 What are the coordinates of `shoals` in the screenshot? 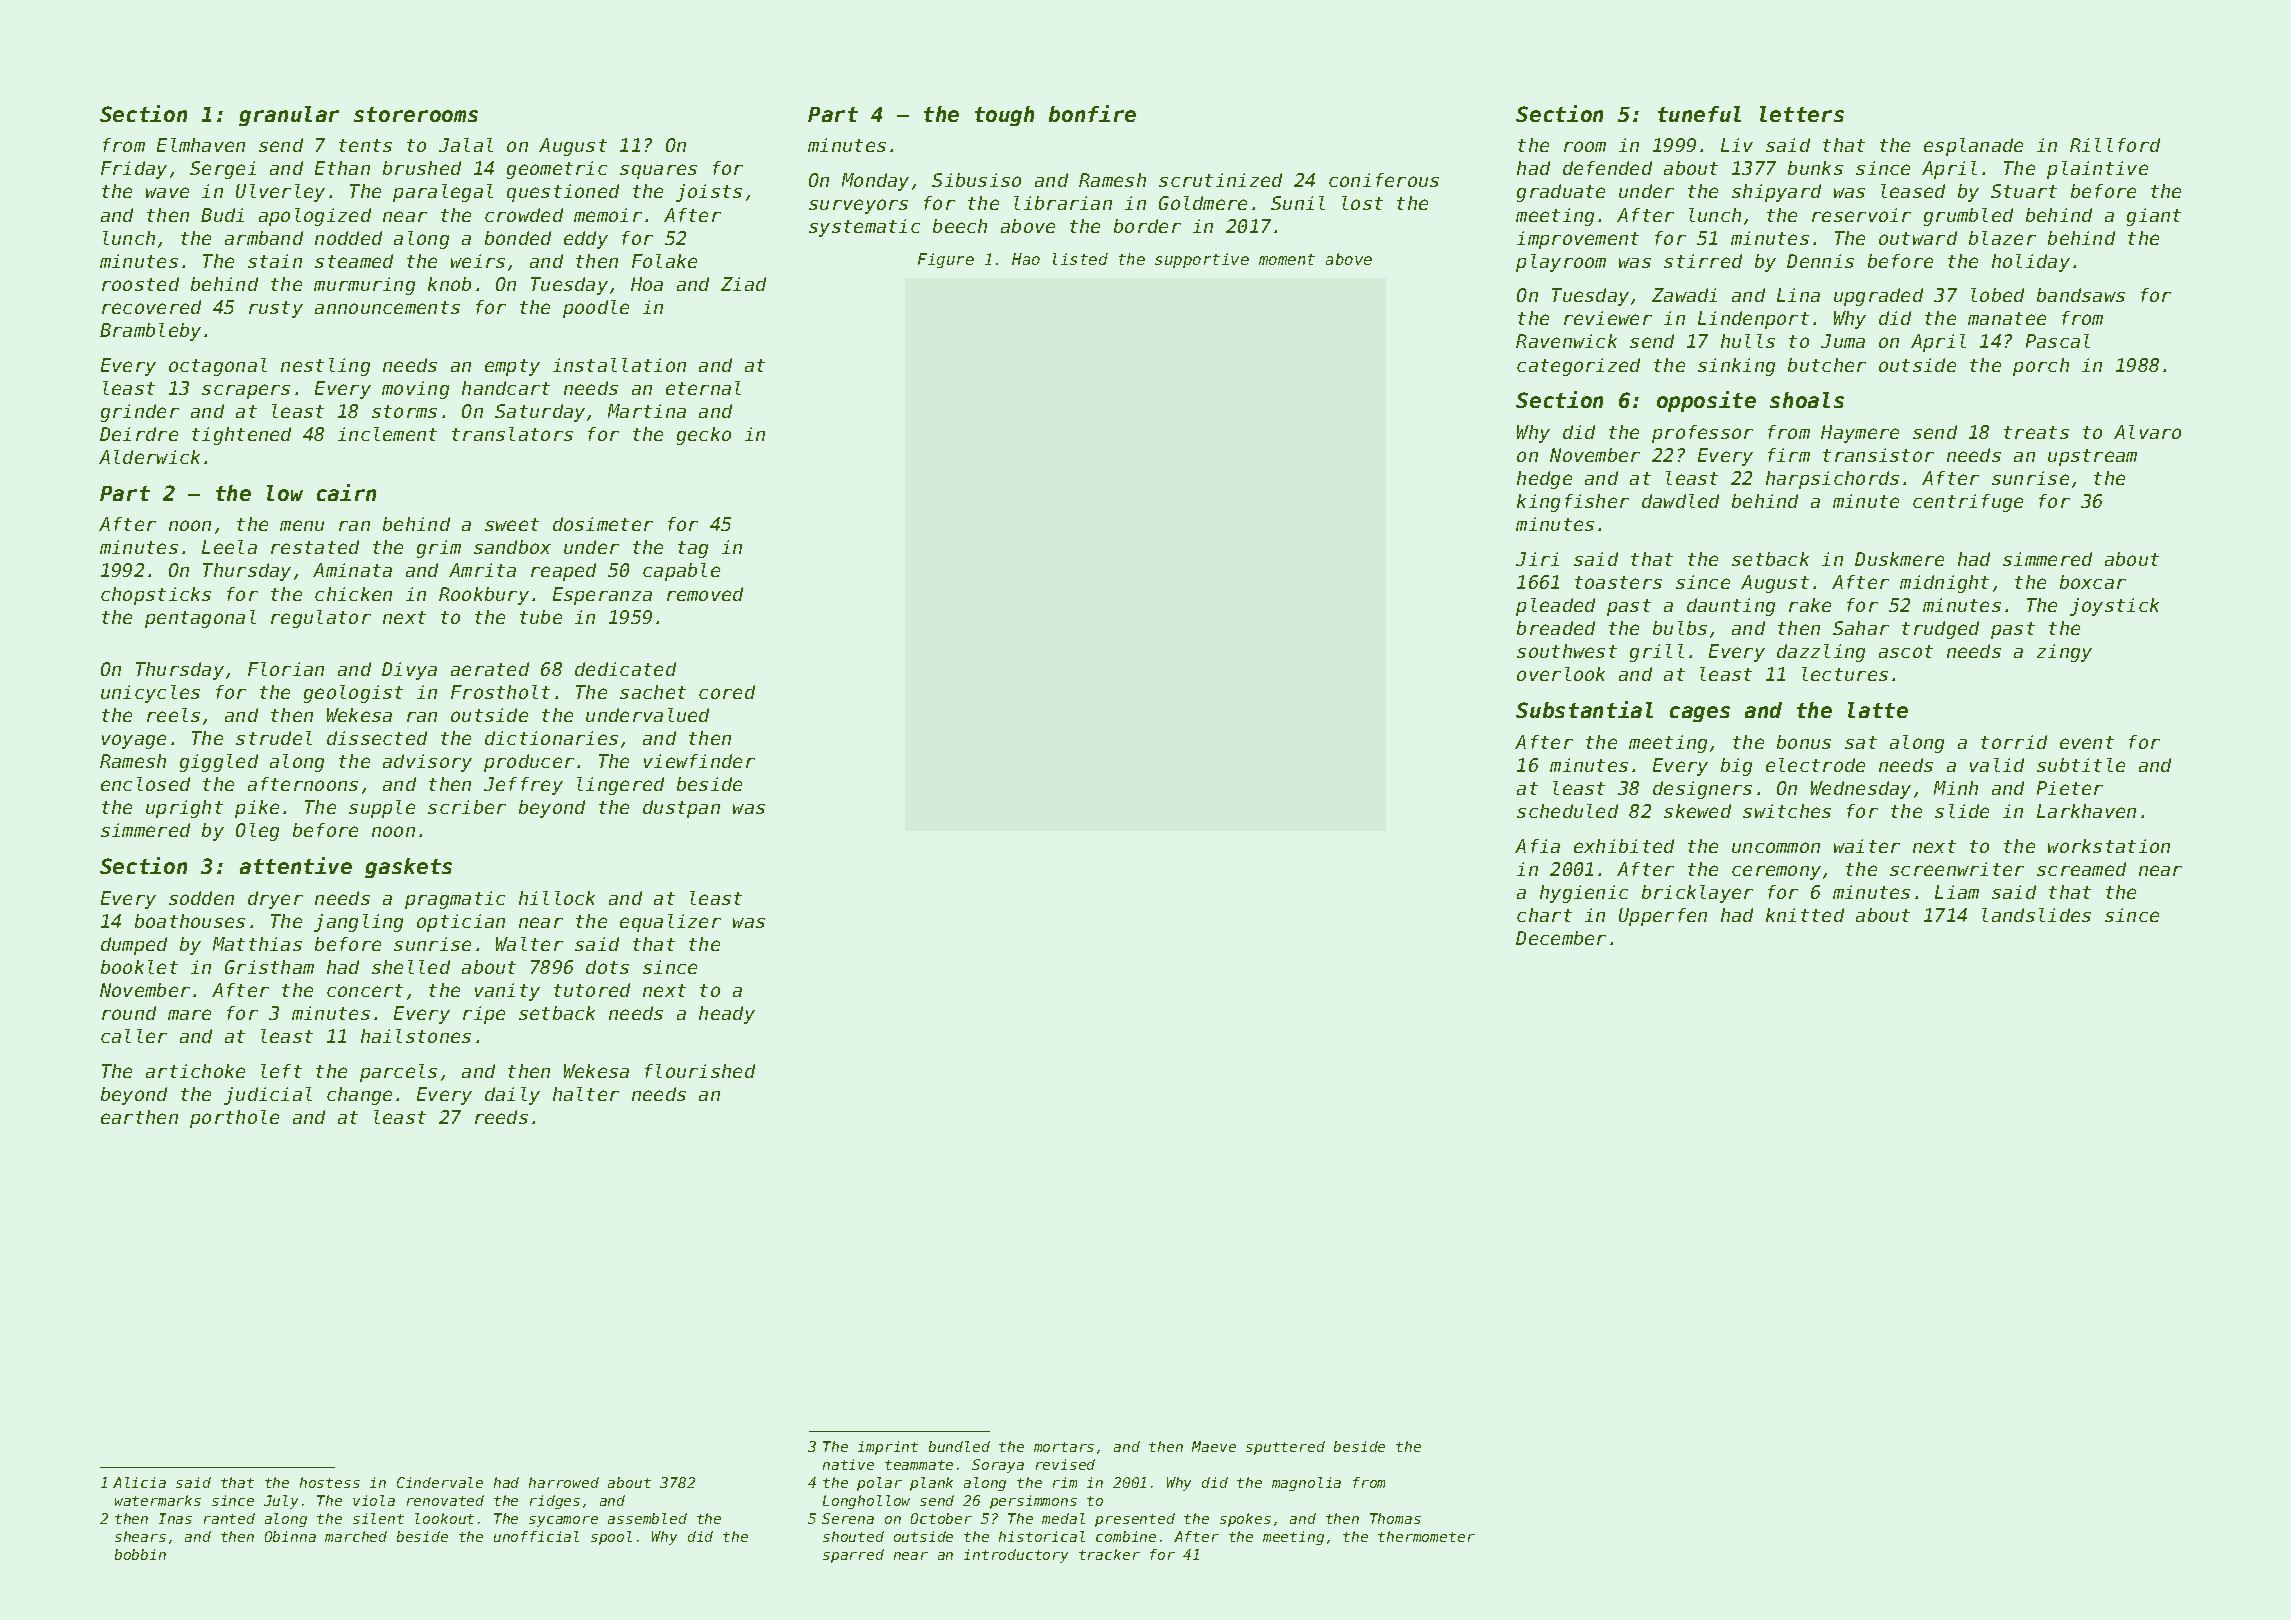 It's located at (1807, 400).
